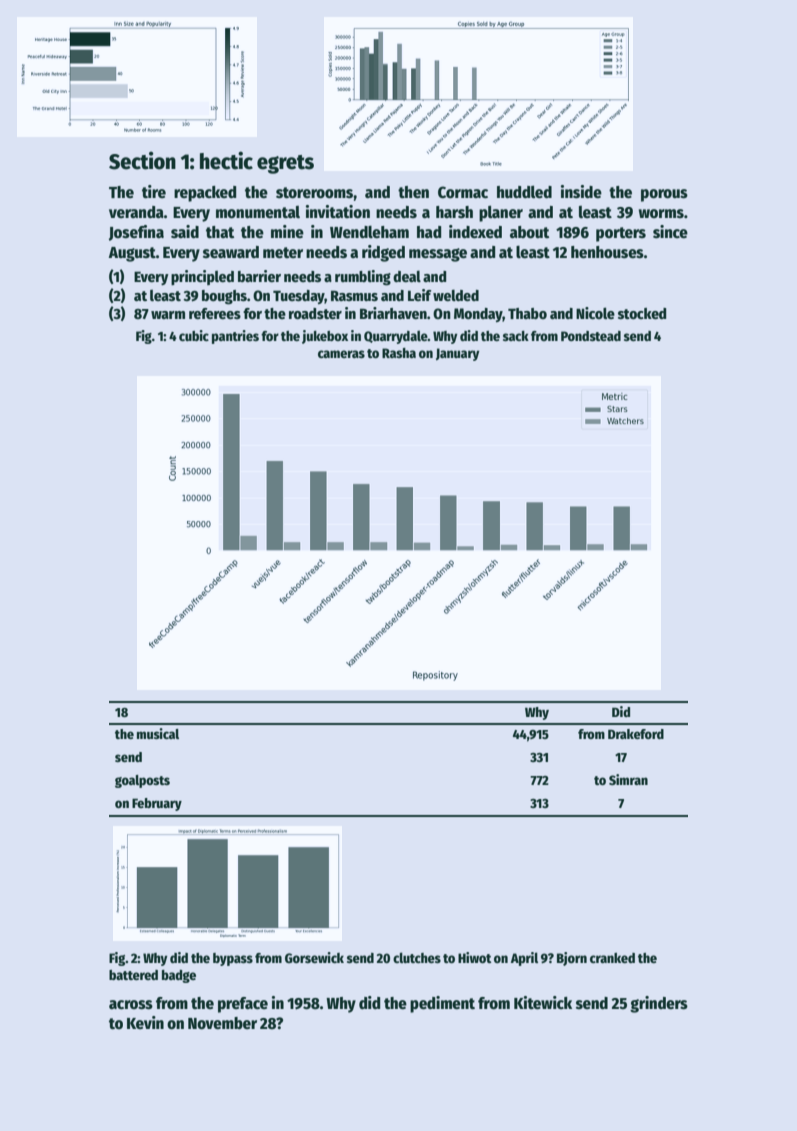  I want to click on porous, so click(664, 195).
